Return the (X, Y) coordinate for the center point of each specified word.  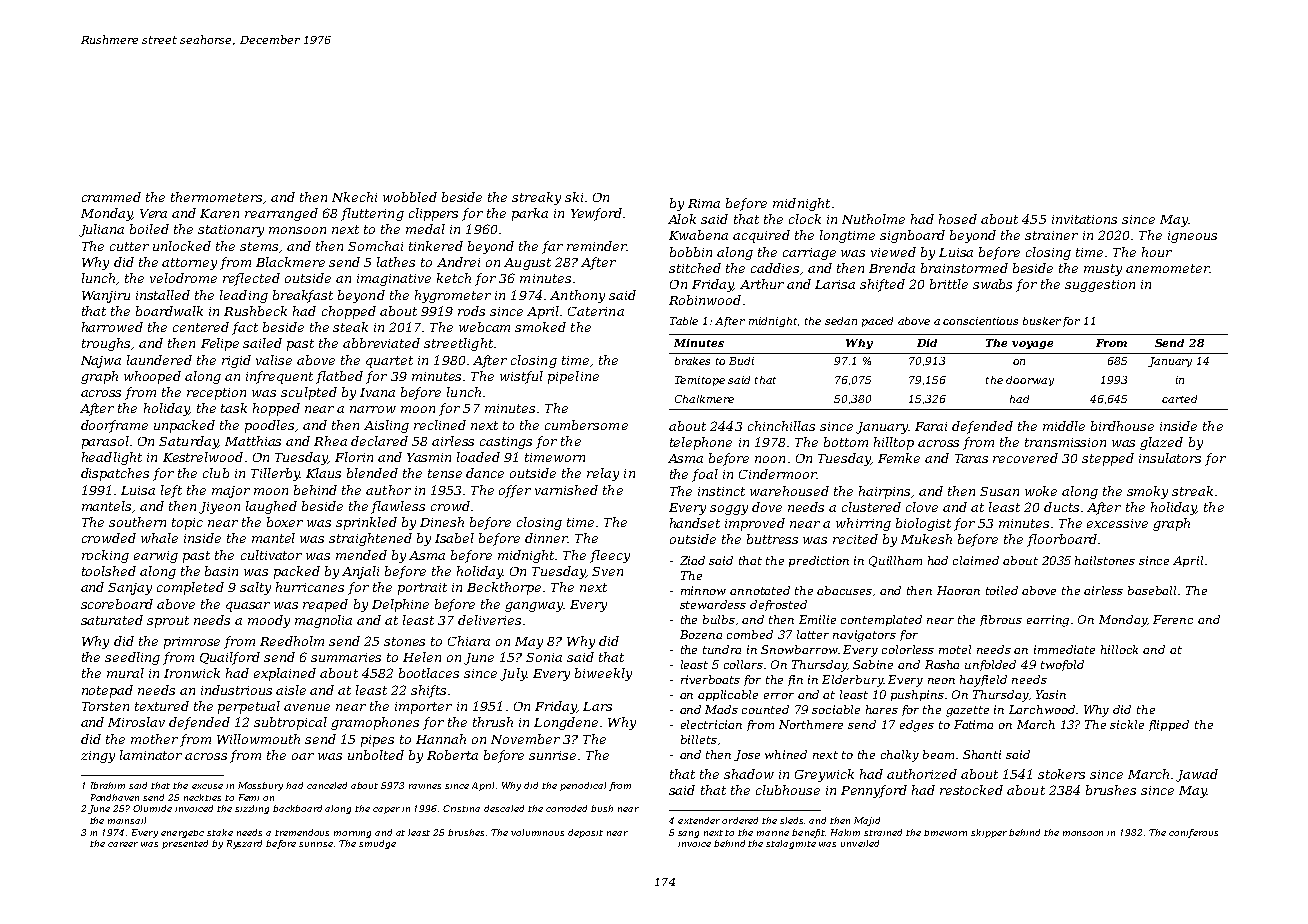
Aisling (386, 426)
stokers (1061, 774)
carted (1179, 399)
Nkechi (354, 197)
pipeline (573, 377)
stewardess (713, 604)
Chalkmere (704, 399)
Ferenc (1173, 619)
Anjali (360, 572)
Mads (721, 709)
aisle (291, 690)
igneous (1192, 237)
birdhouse (1122, 426)
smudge (377, 844)
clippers (433, 214)
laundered (159, 360)
